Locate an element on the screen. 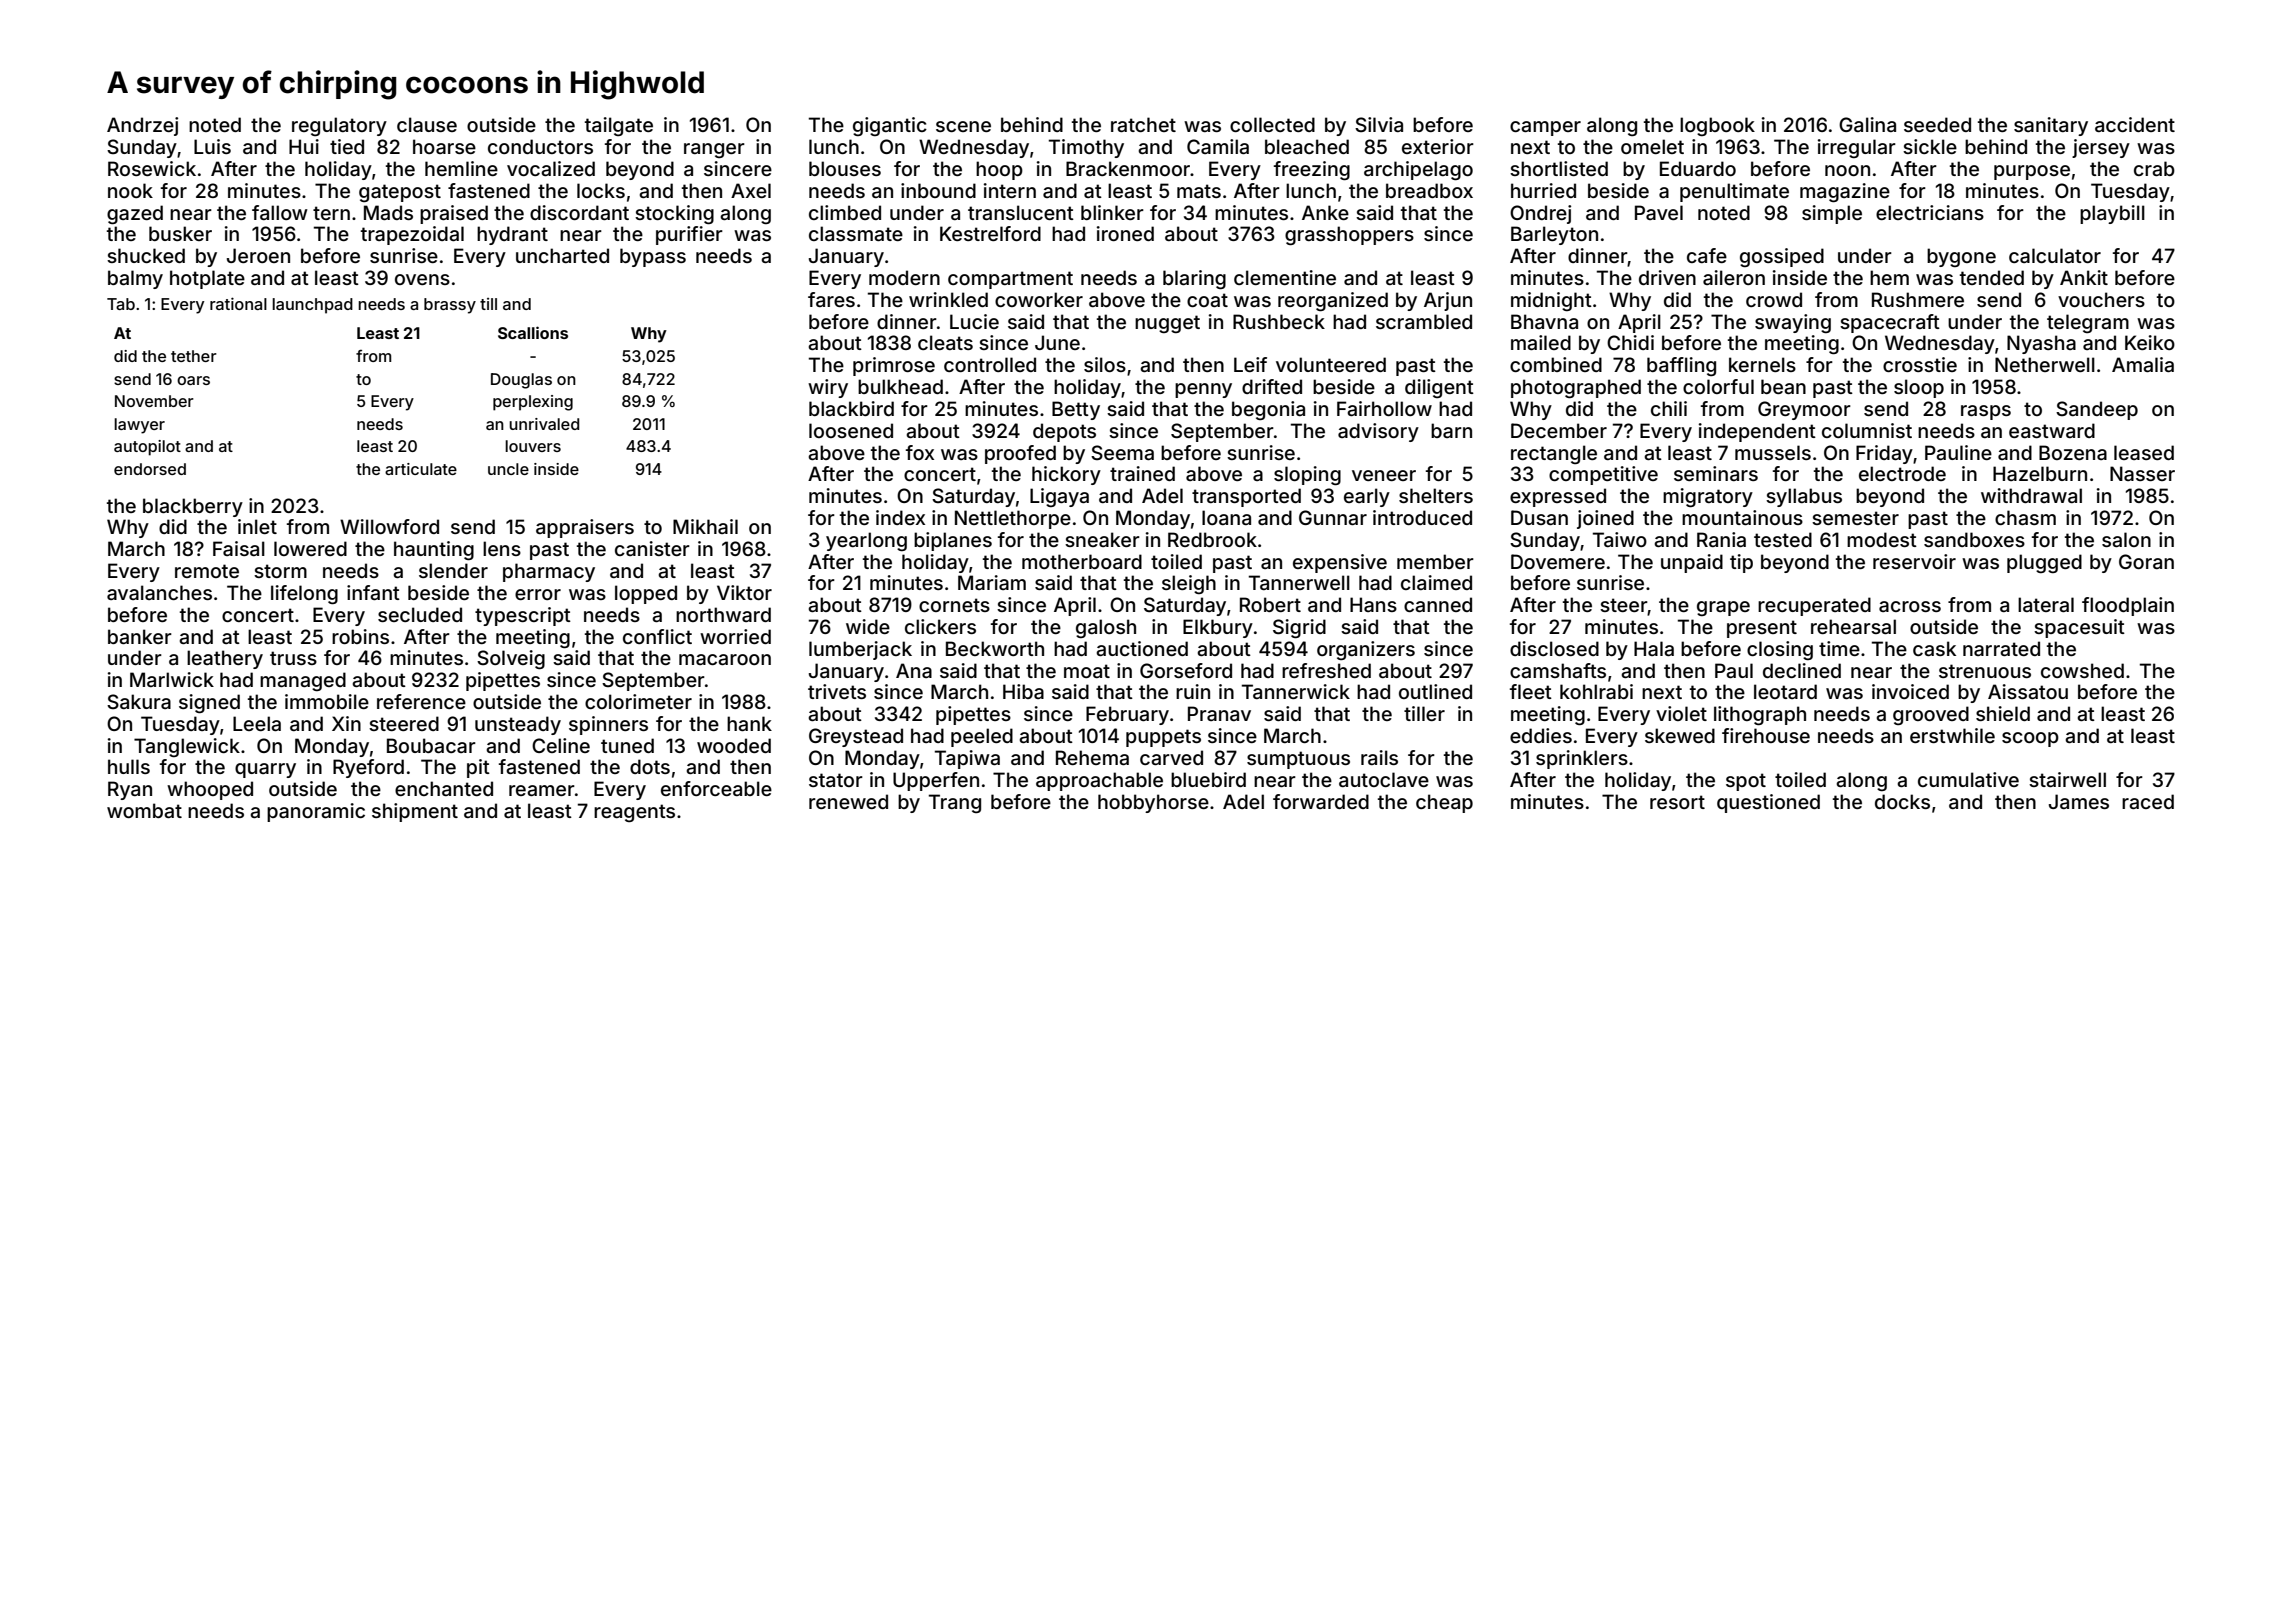  questioned is located at coordinates (1768, 803).
